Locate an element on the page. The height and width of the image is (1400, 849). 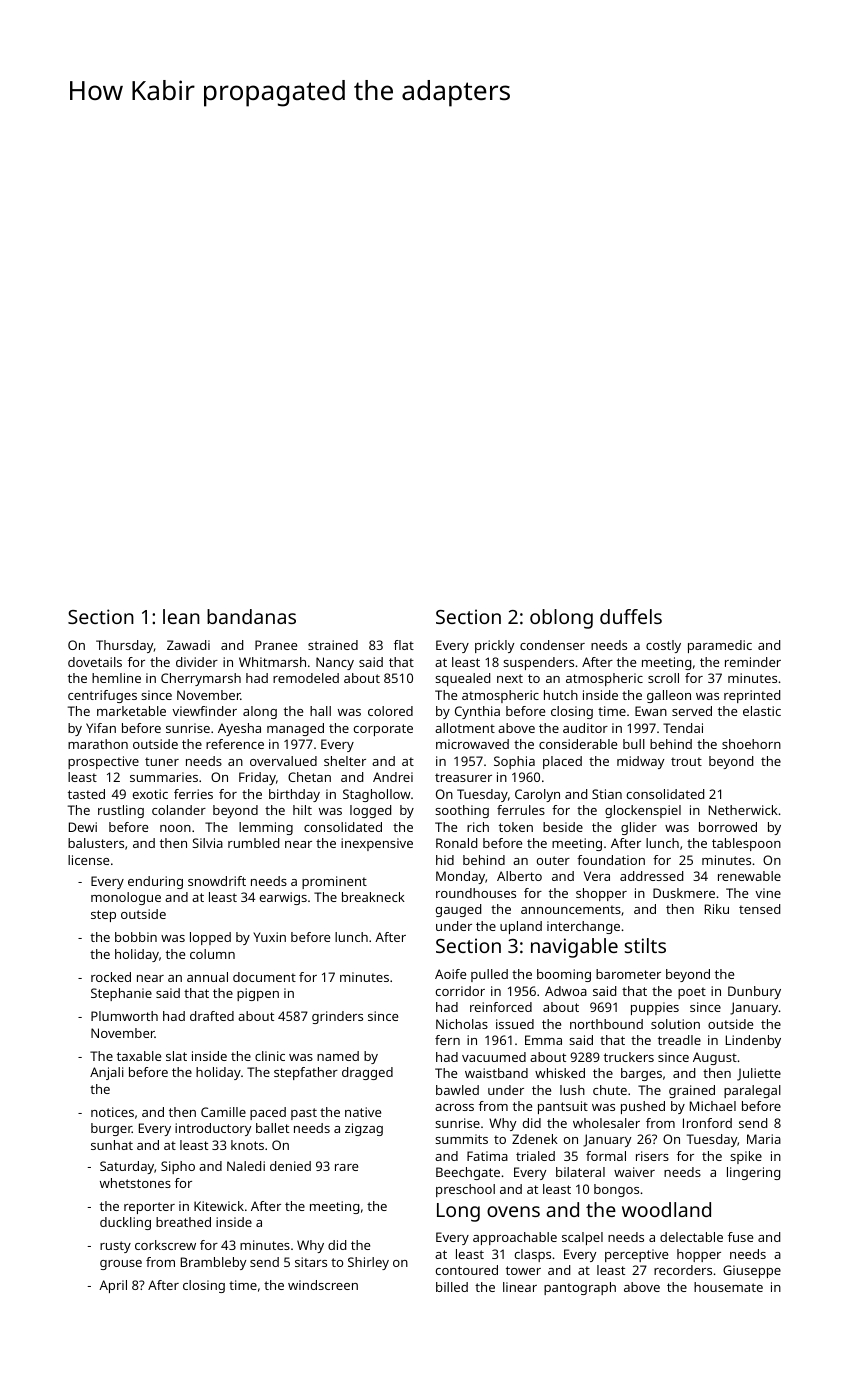
poet is located at coordinates (692, 993).
